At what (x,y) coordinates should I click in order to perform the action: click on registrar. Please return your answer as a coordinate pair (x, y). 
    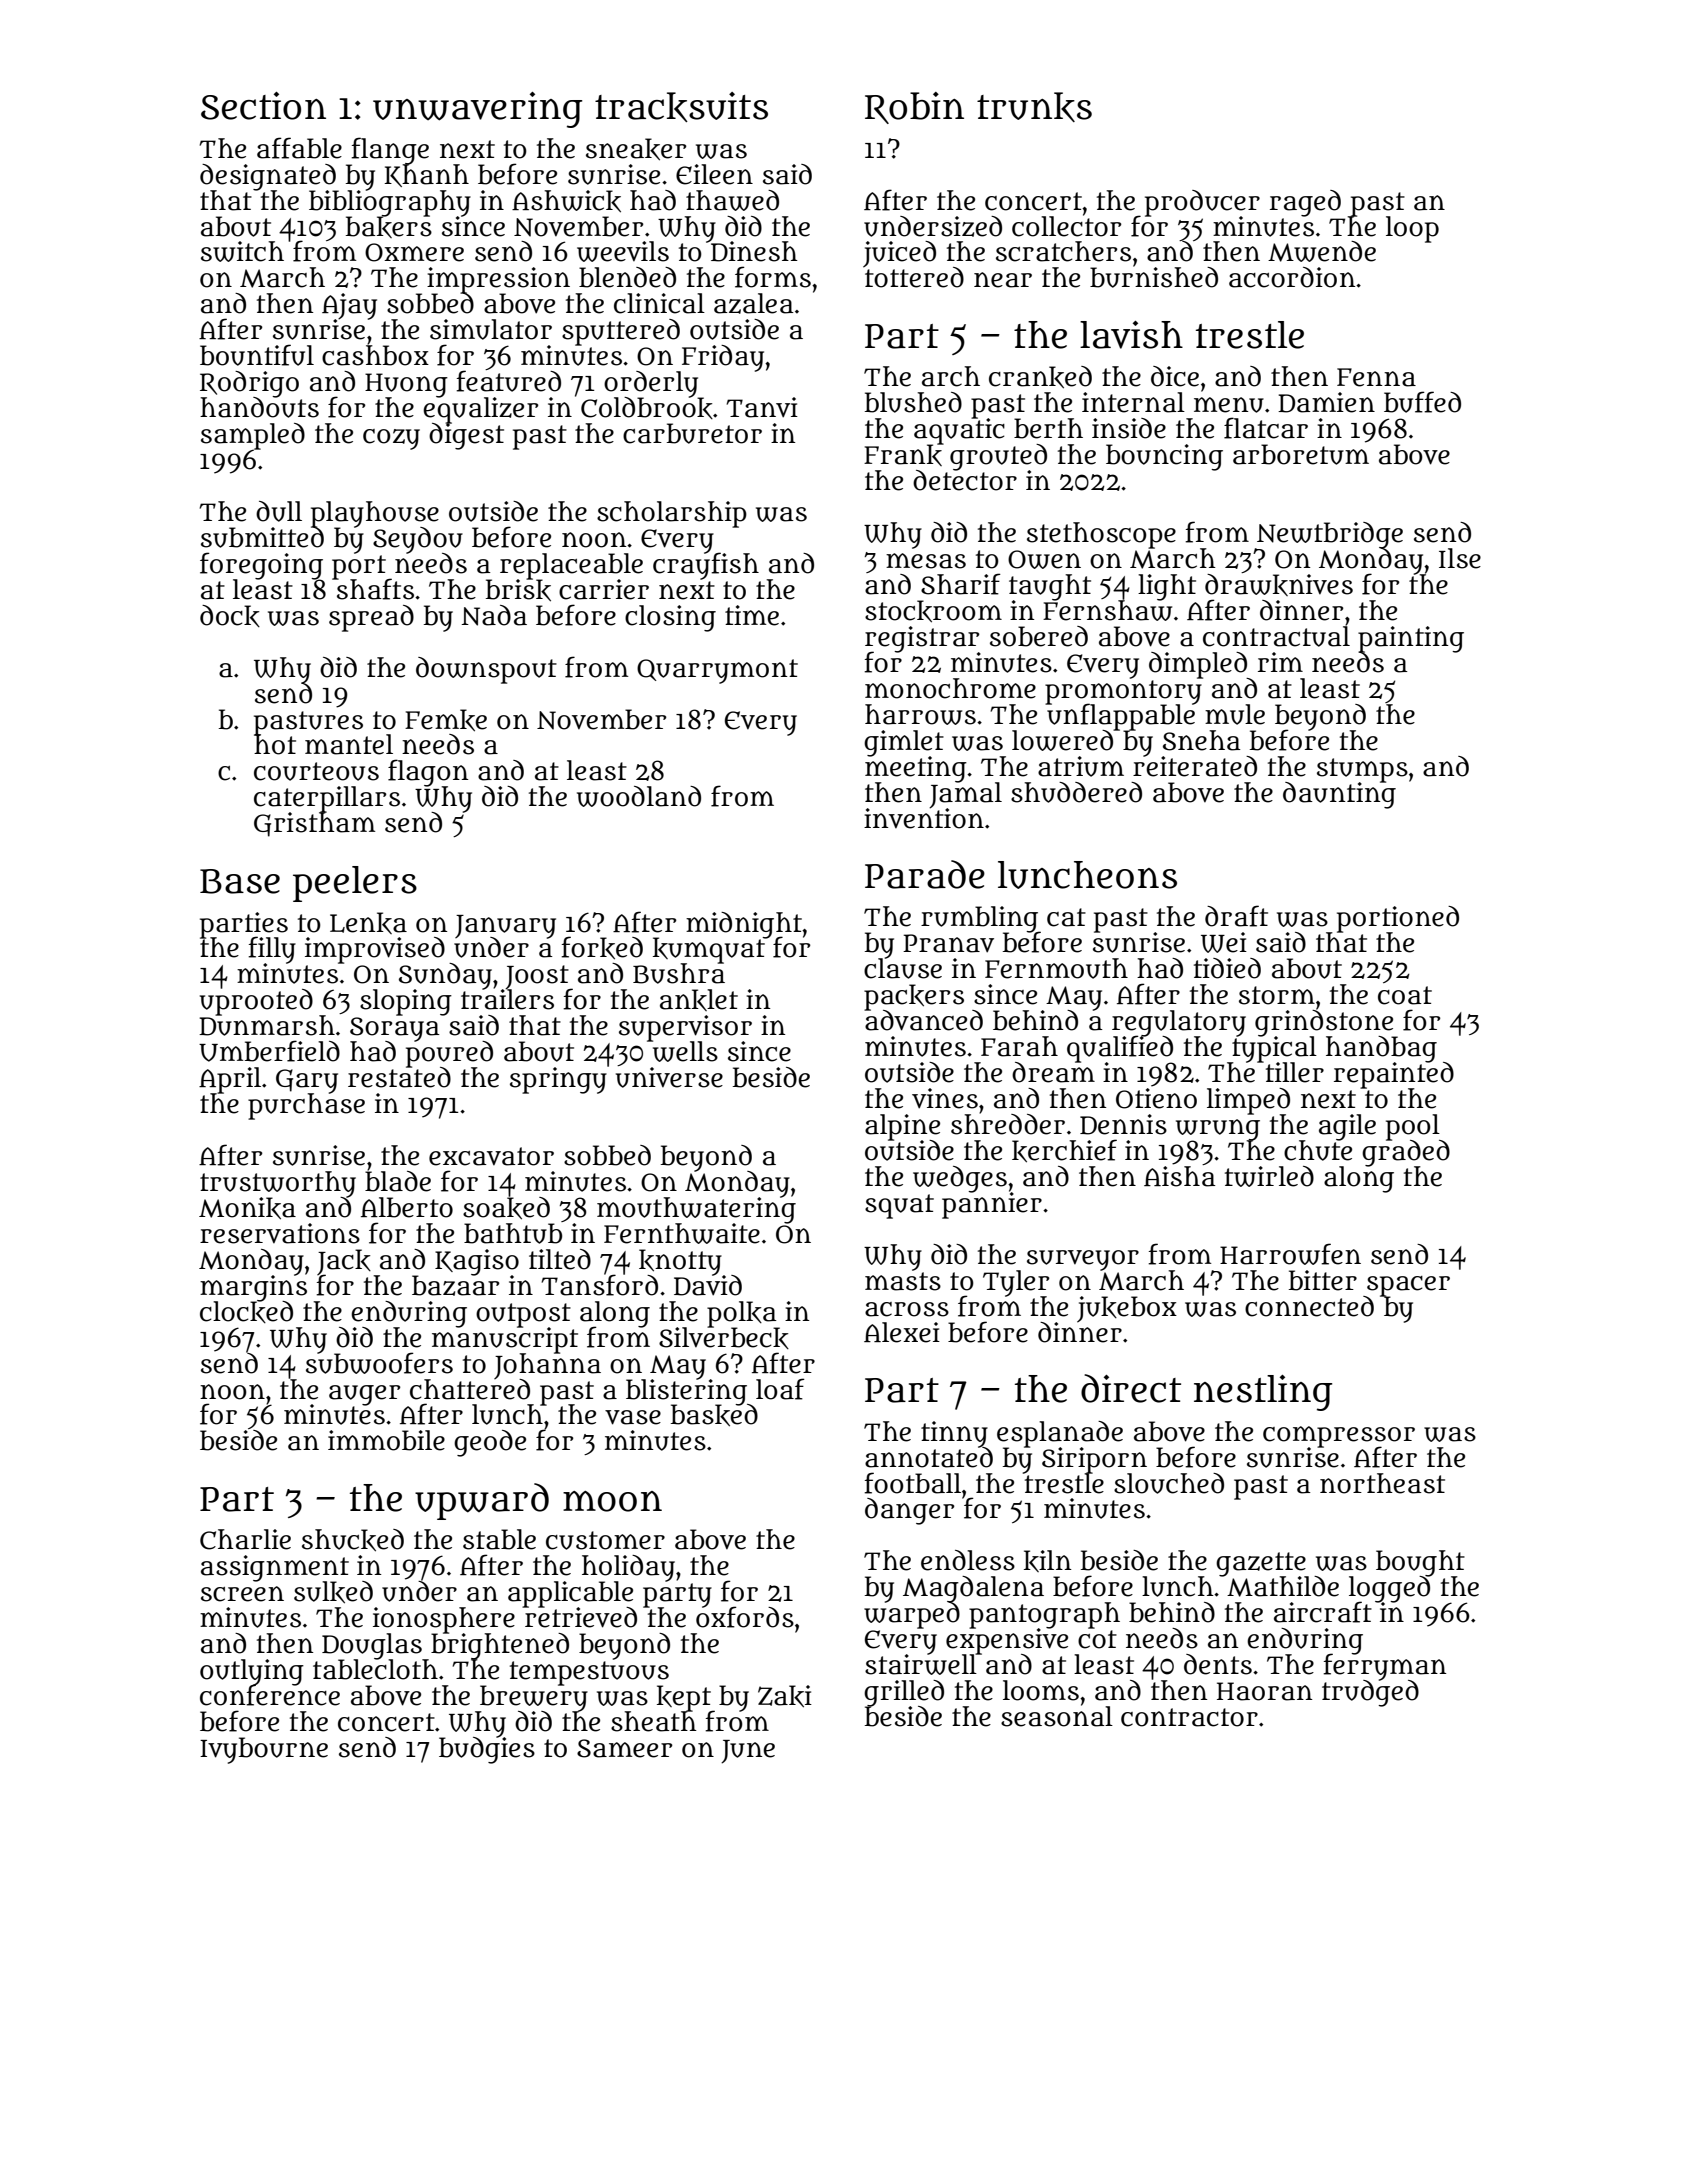
    Looking at the image, I should click on (922, 639).
